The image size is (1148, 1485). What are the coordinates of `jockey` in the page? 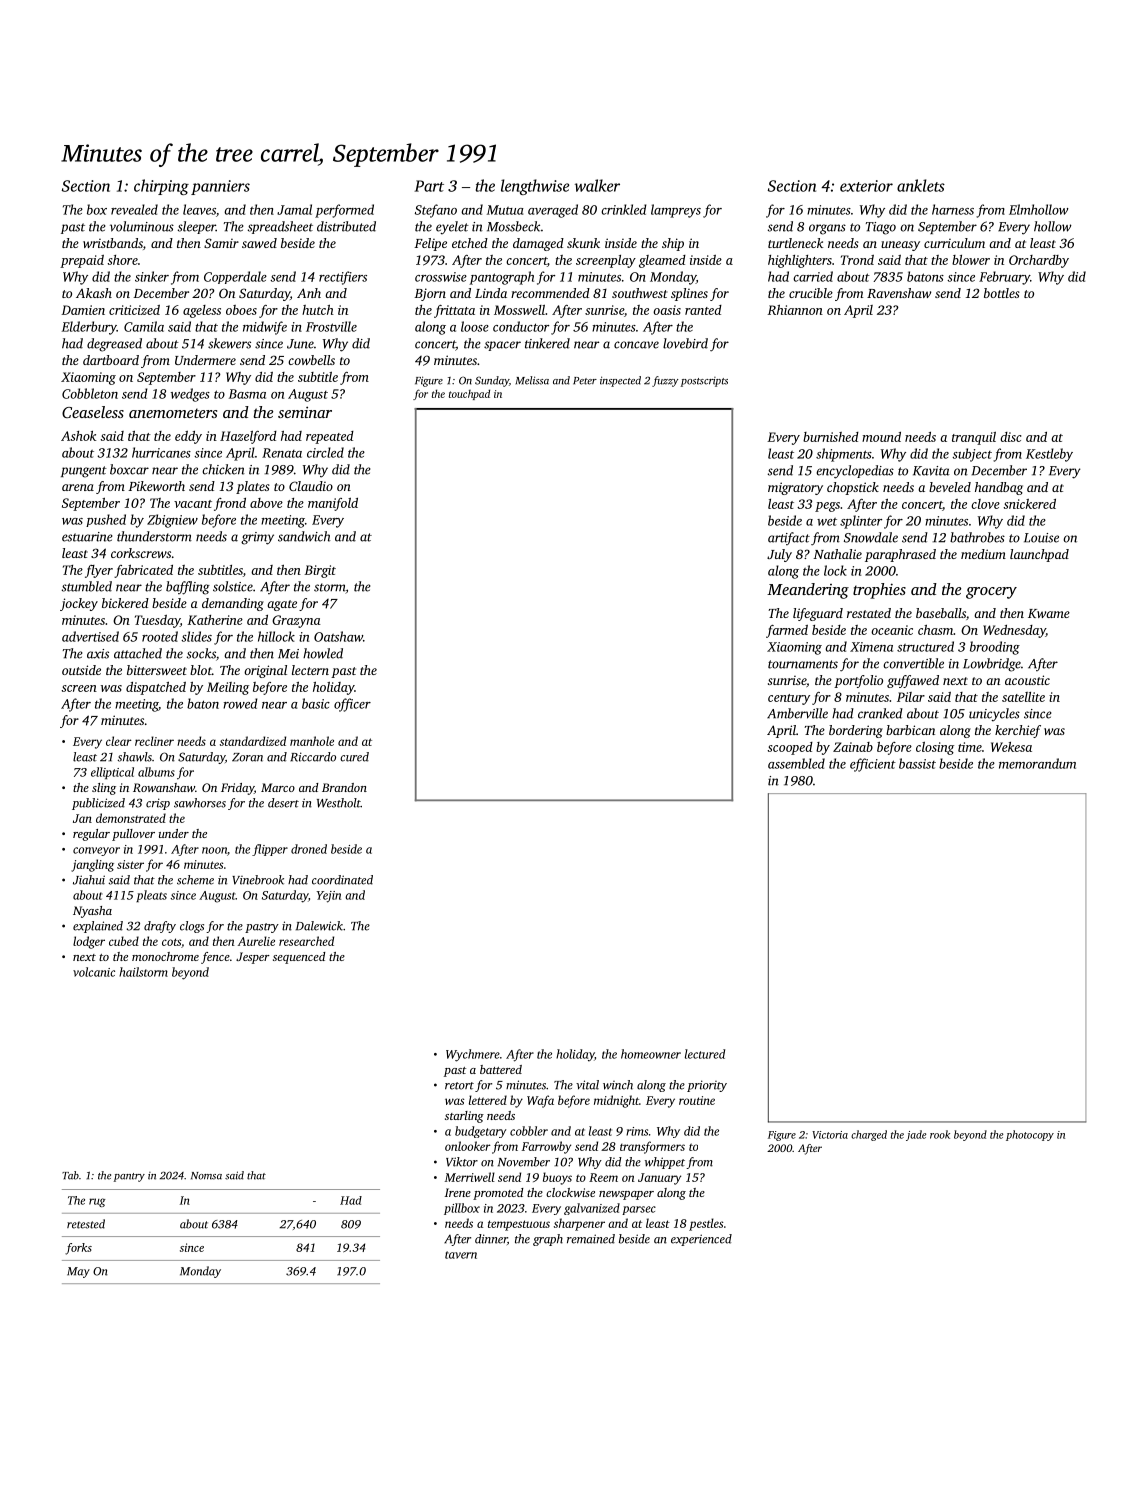 It's located at (79, 604).
